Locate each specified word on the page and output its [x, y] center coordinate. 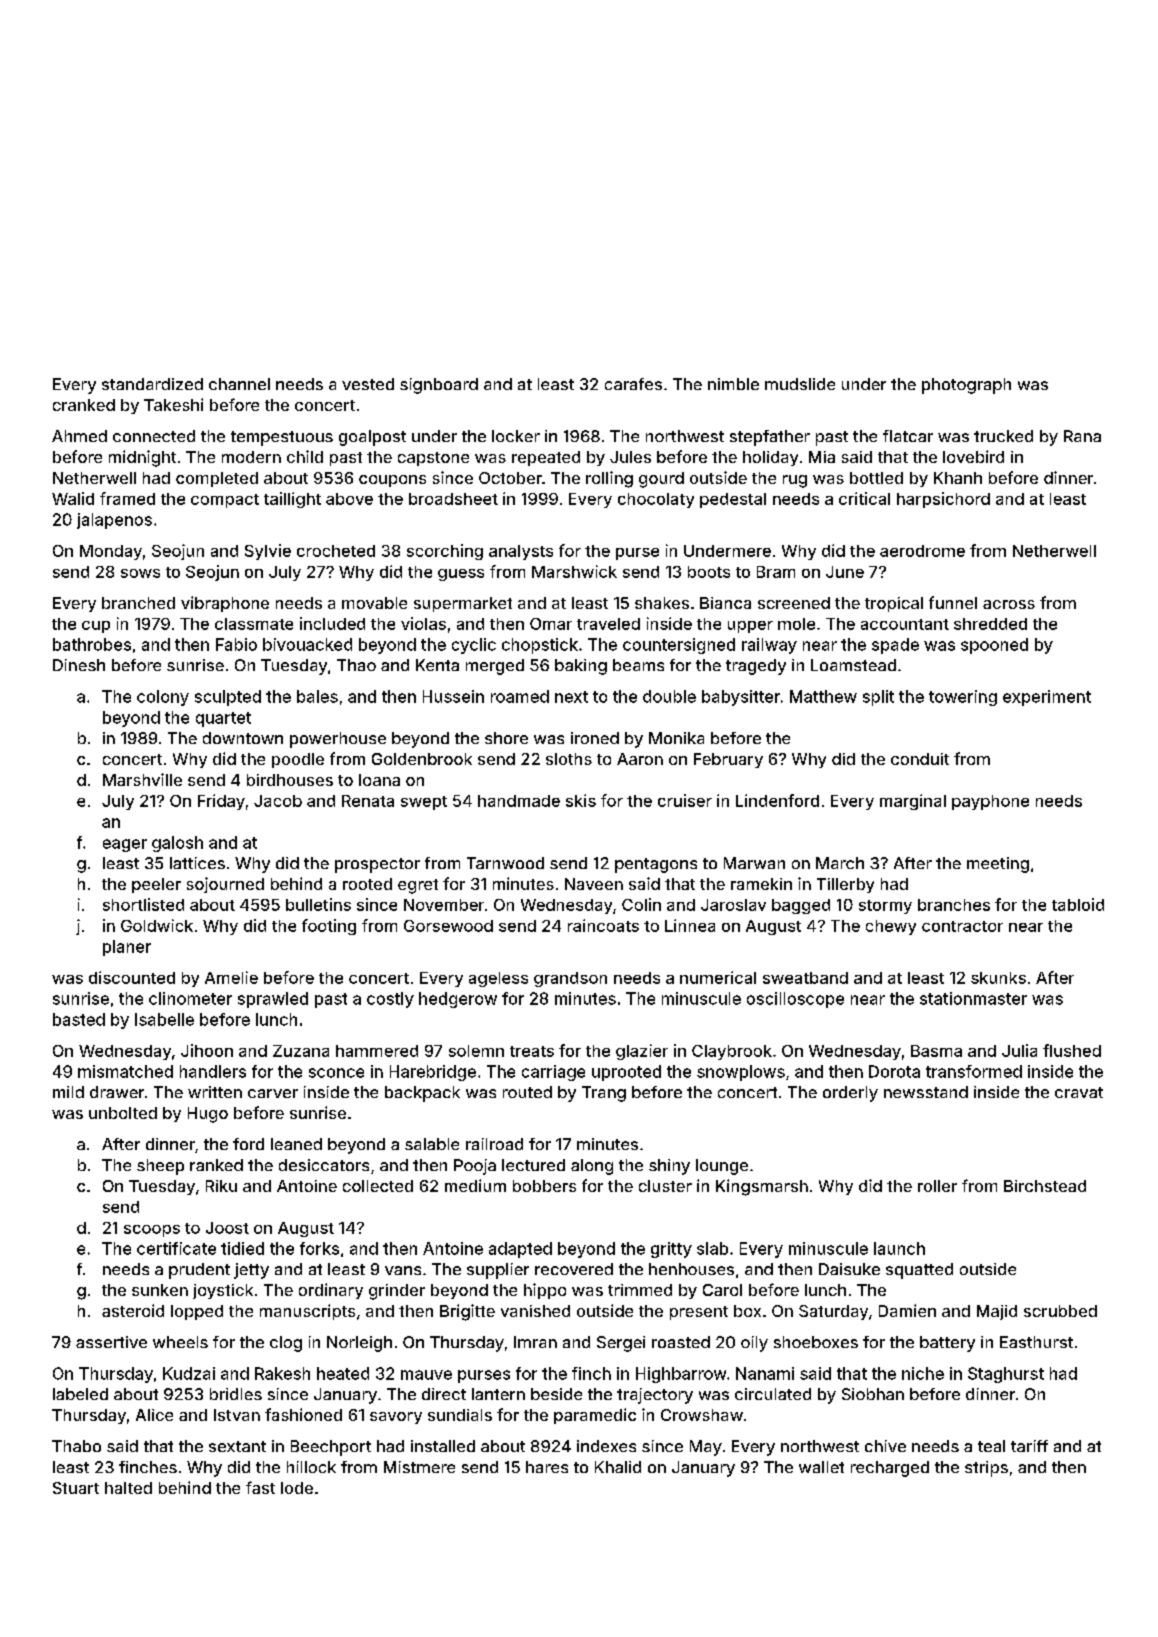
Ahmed [79, 436]
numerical [718, 977]
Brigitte [467, 1312]
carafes [633, 384]
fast [260, 1487]
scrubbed [1060, 1311]
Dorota [894, 1071]
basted [79, 1019]
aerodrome [922, 551]
